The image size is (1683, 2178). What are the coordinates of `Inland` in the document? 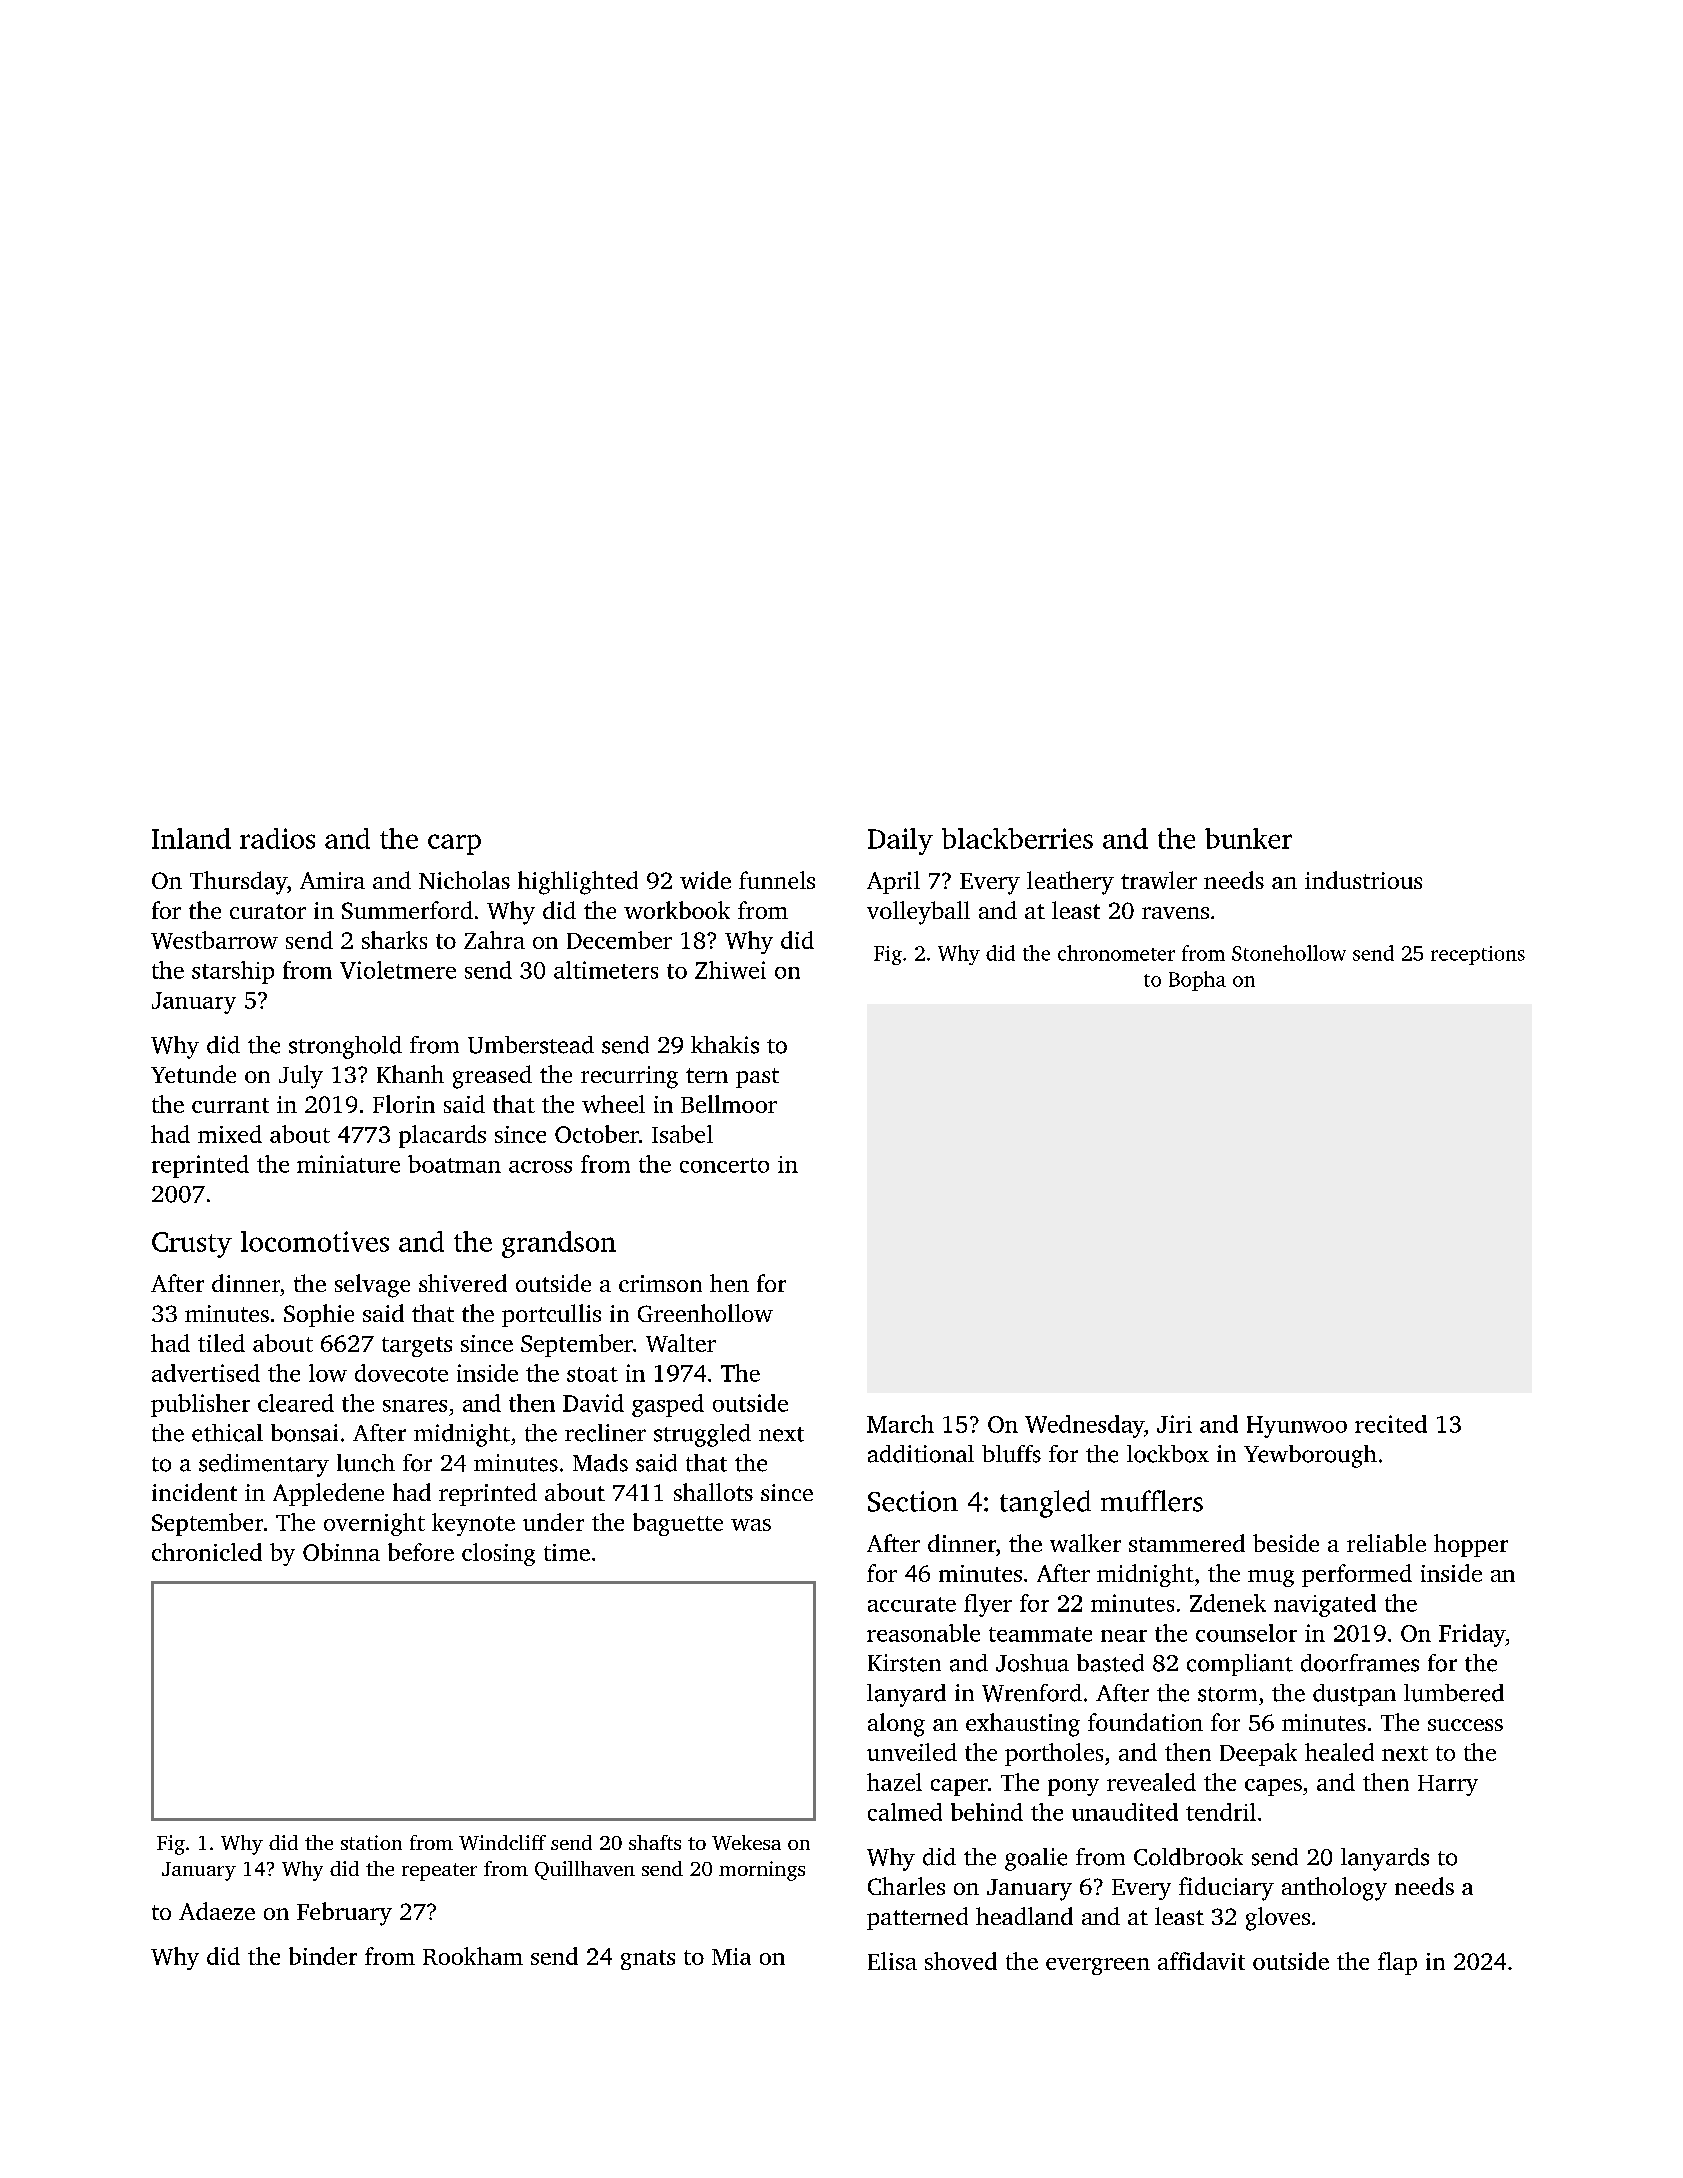 It's located at (191, 838).
